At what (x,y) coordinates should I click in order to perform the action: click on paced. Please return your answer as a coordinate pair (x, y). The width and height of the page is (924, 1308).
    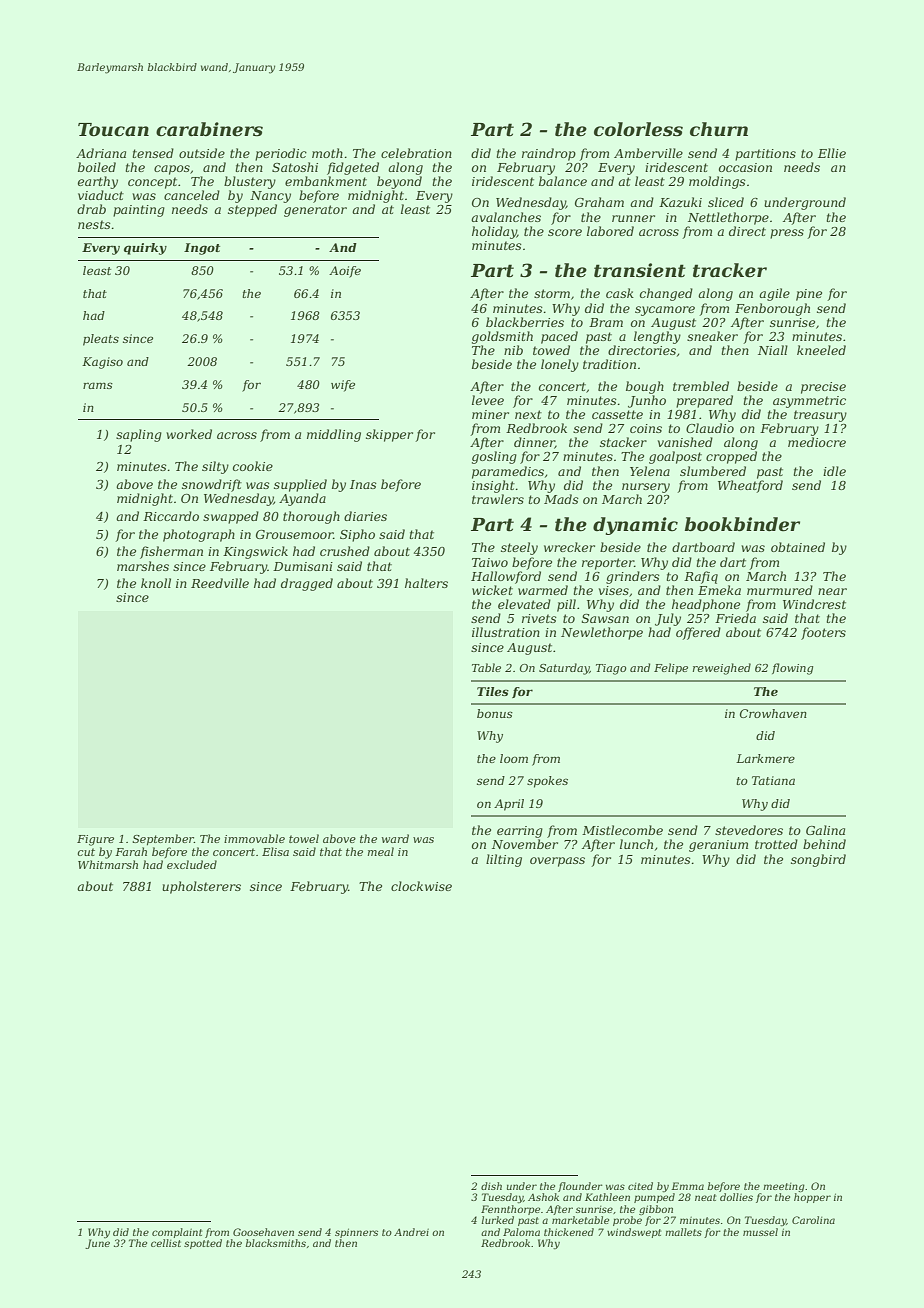
    Looking at the image, I should click on (559, 337).
